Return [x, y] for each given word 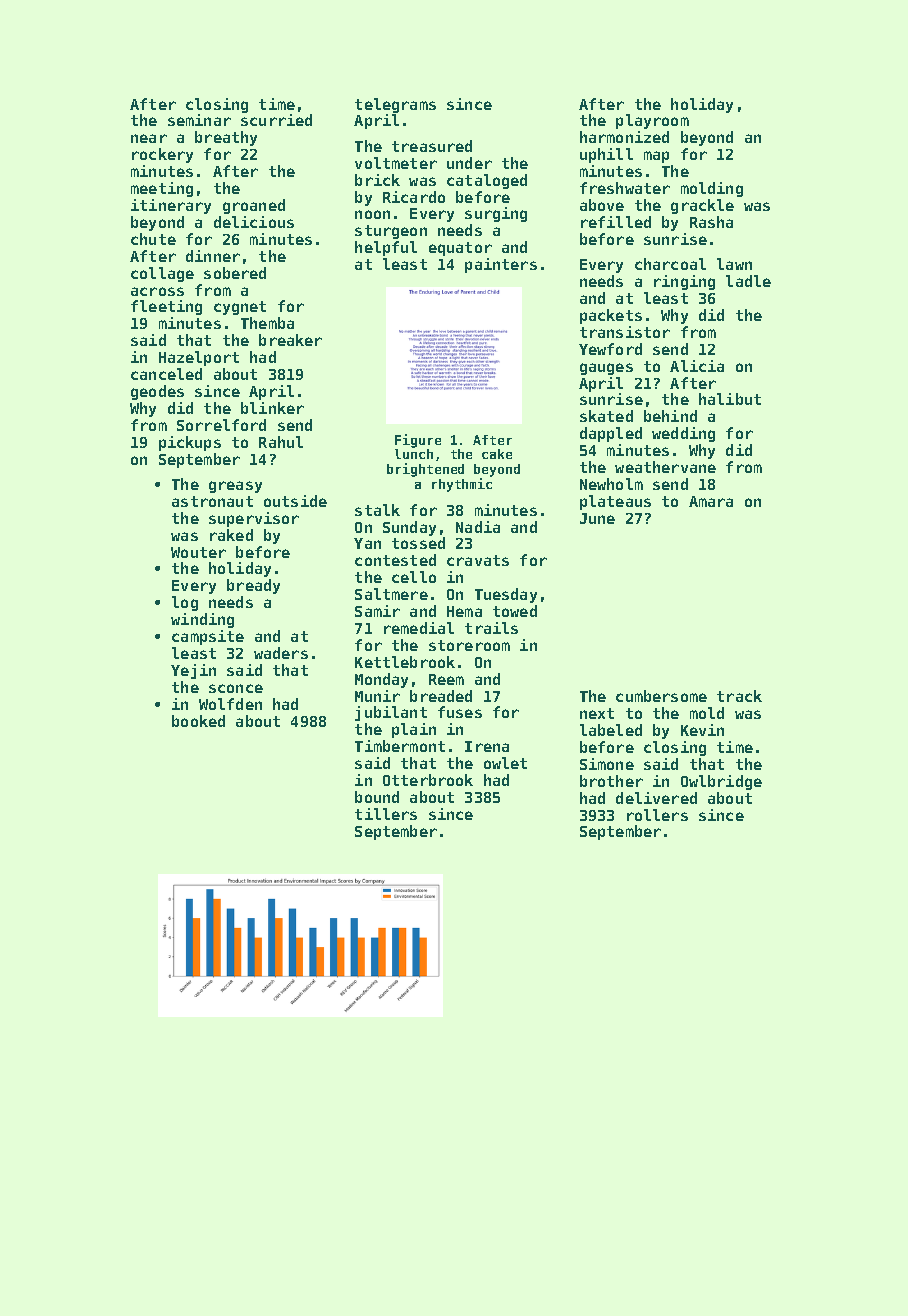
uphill [606, 155]
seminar [199, 120]
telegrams [395, 105]
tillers [386, 814]
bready [253, 586]
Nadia [478, 527]
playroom [652, 121]
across [157, 291]
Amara [711, 501]
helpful [386, 248]
